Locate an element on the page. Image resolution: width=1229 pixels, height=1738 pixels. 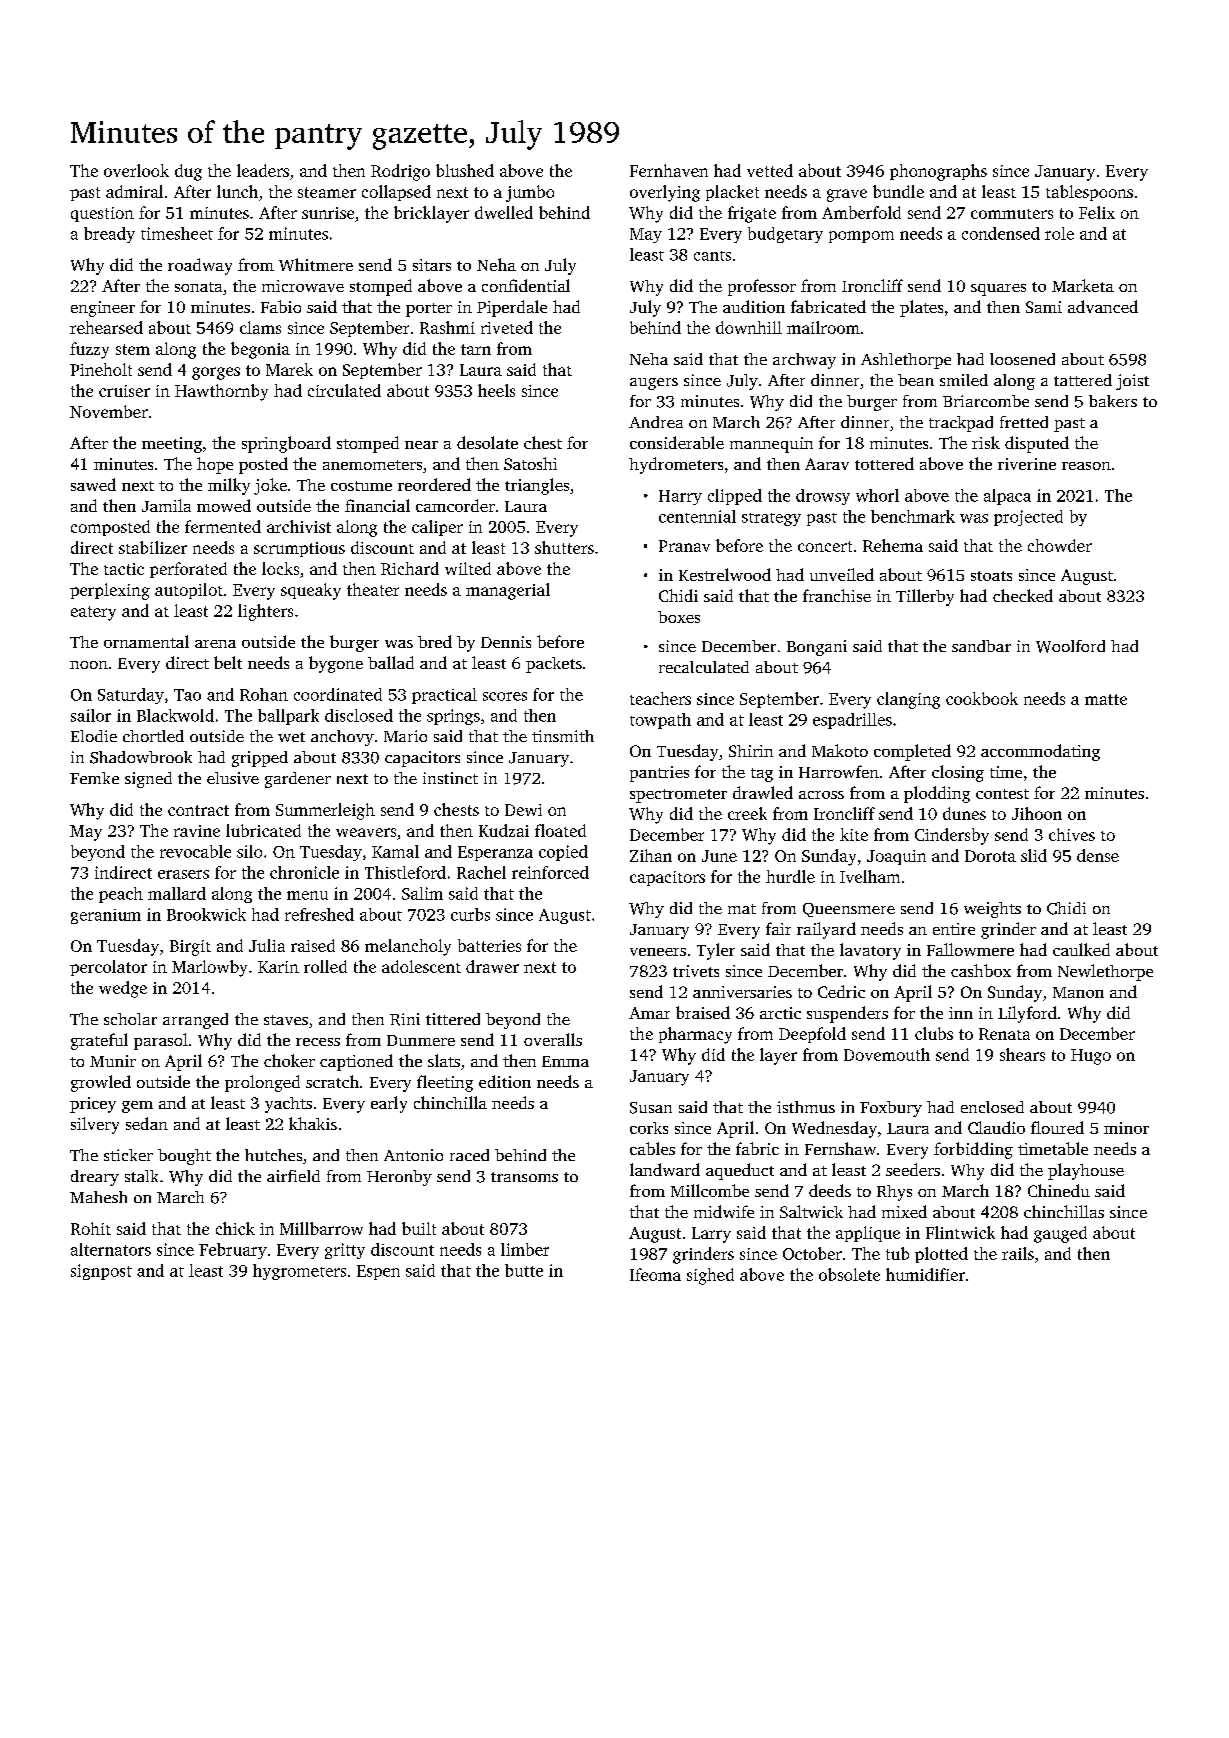
hygrometers is located at coordinates (299, 1272).
